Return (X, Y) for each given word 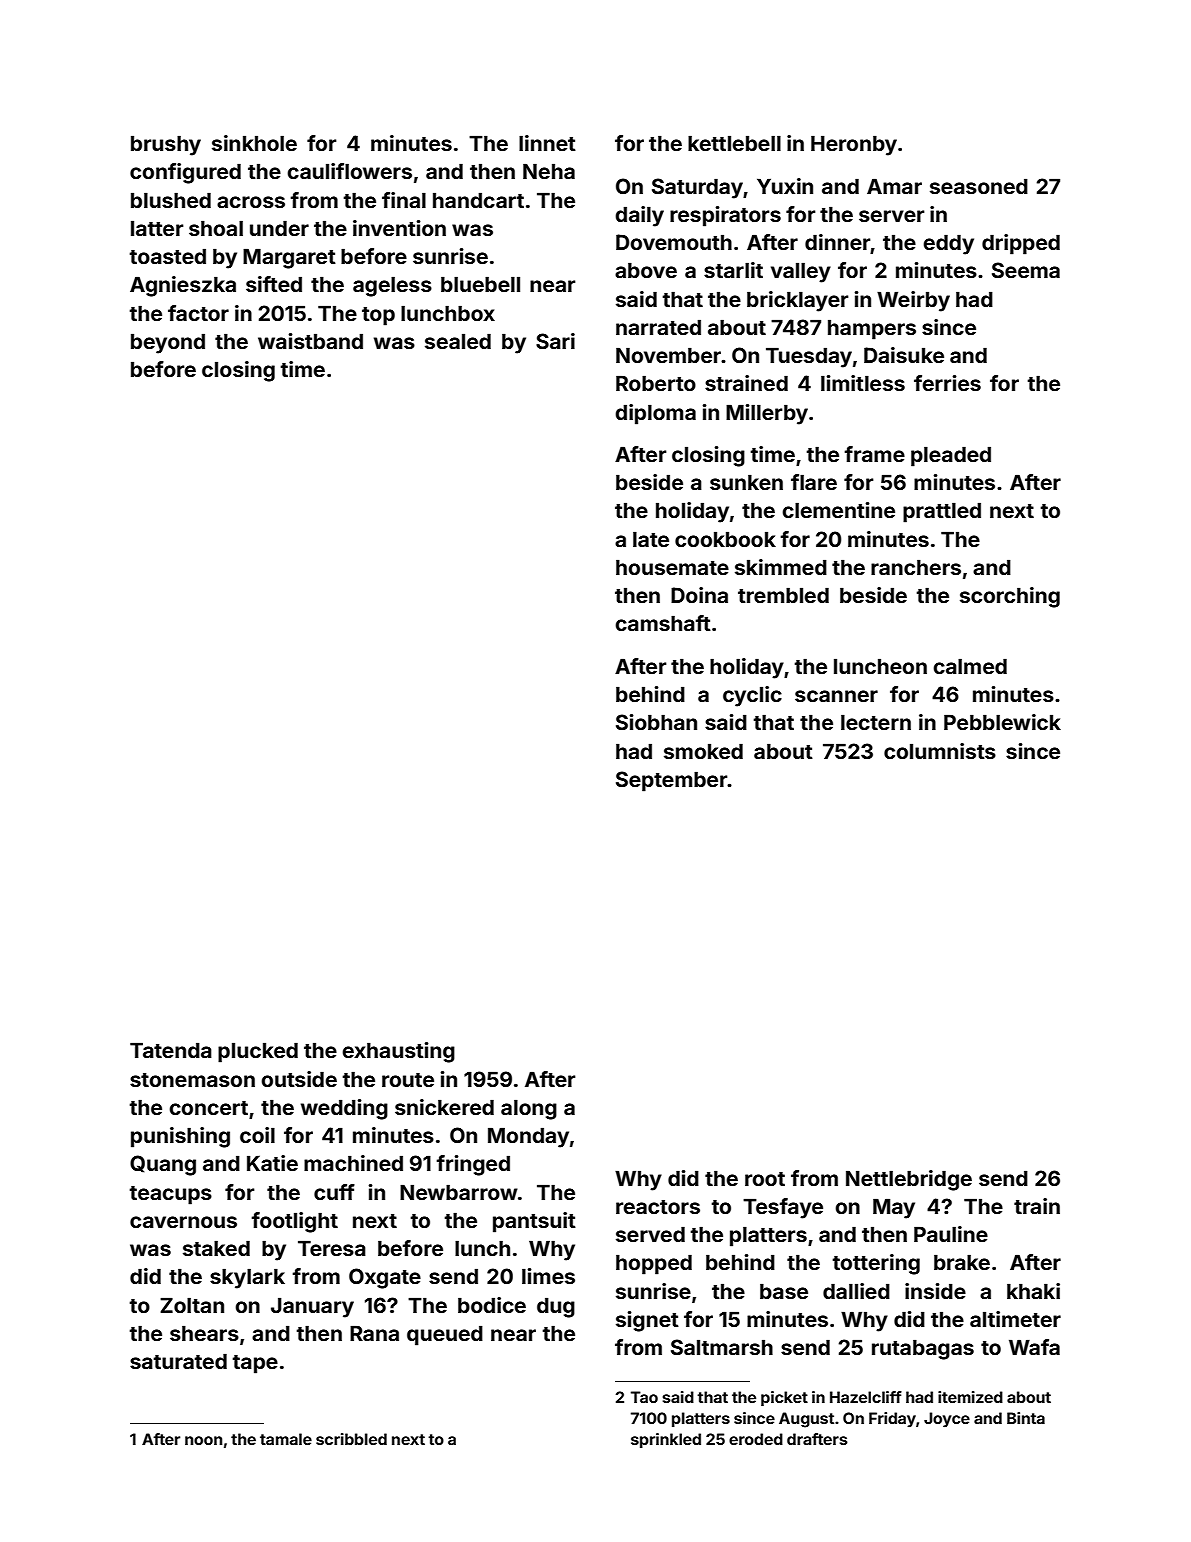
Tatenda (171, 1050)
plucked (258, 1052)
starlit (733, 270)
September (672, 781)
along (529, 1109)
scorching (1010, 597)
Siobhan (656, 722)
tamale (286, 1439)
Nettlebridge (909, 1180)
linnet (547, 143)
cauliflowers (349, 171)
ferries (947, 383)
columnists (940, 751)
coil (257, 1135)
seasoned (979, 186)
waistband (310, 341)
